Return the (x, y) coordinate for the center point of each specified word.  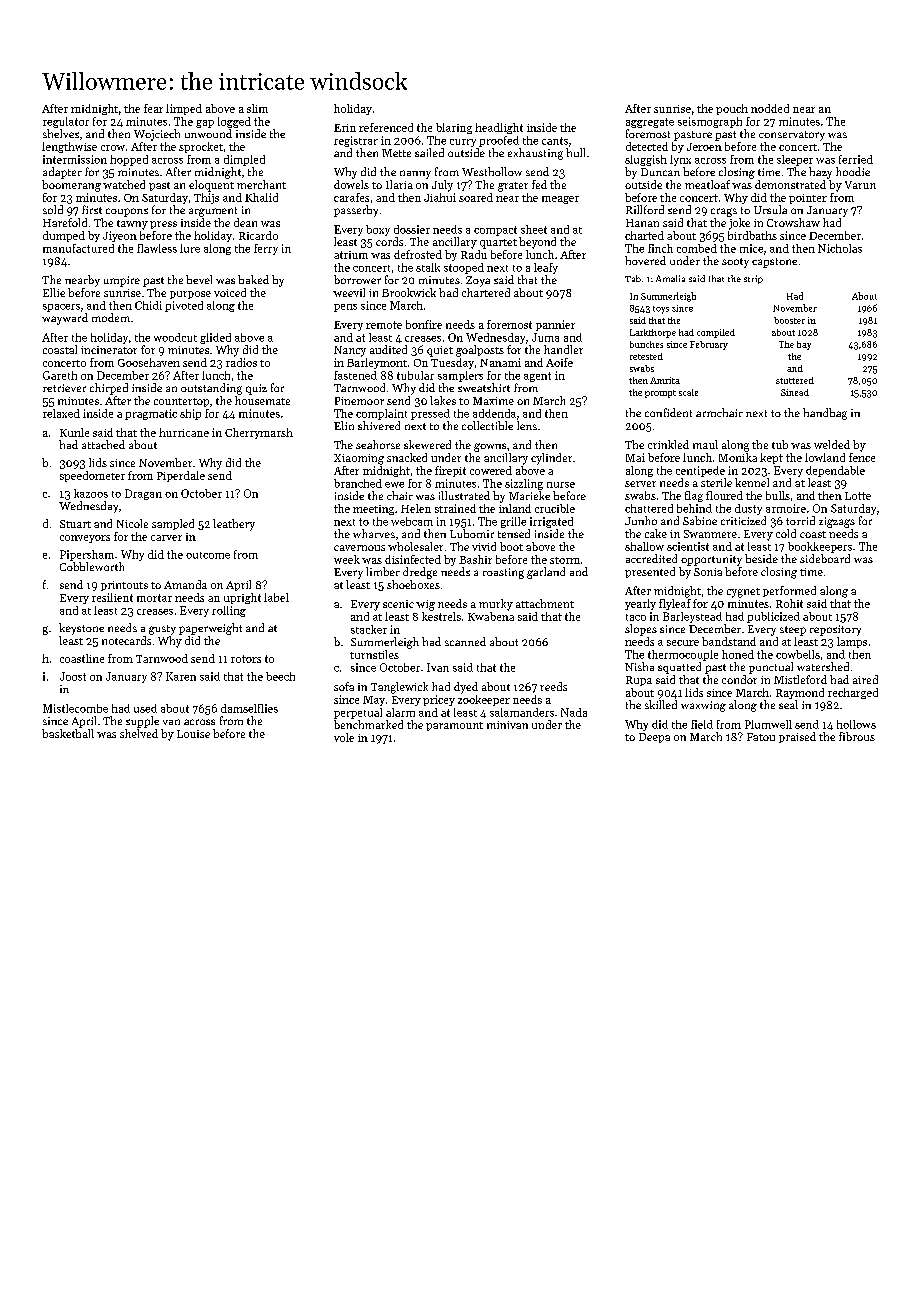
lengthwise (69, 147)
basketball (68, 733)
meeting (373, 510)
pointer (808, 199)
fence (862, 457)
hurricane (184, 432)
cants (555, 141)
